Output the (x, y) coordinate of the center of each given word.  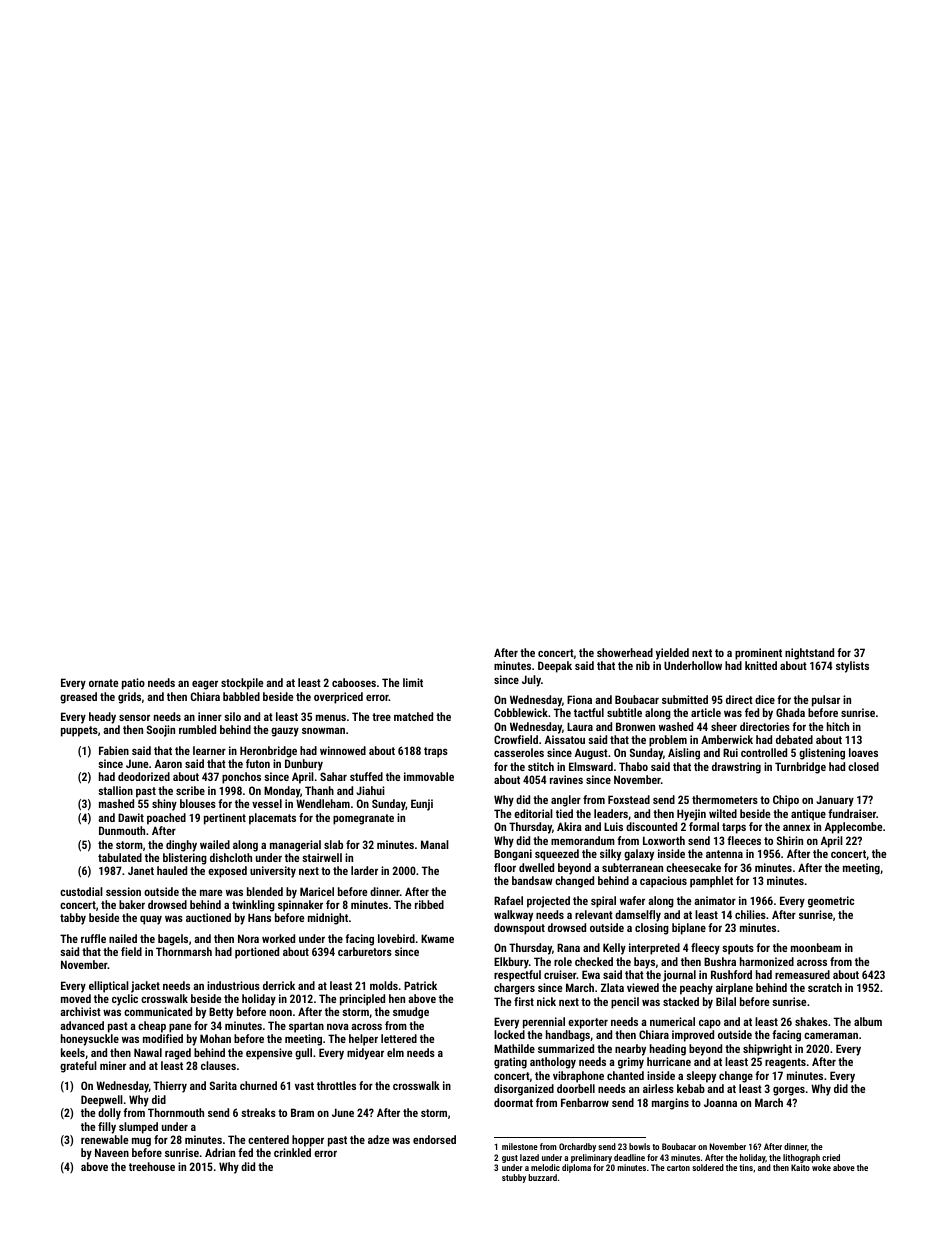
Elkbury (511, 963)
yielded (672, 654)
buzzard (542, 1177)
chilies (750, 914)
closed (863, 766)
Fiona (579, 699)
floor (505, 867)
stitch (541, 766)
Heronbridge (268, 752)
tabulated (120, 857)
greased (78, 698)
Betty (221, 1013)
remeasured (802, 974)
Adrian (220, 1152)
